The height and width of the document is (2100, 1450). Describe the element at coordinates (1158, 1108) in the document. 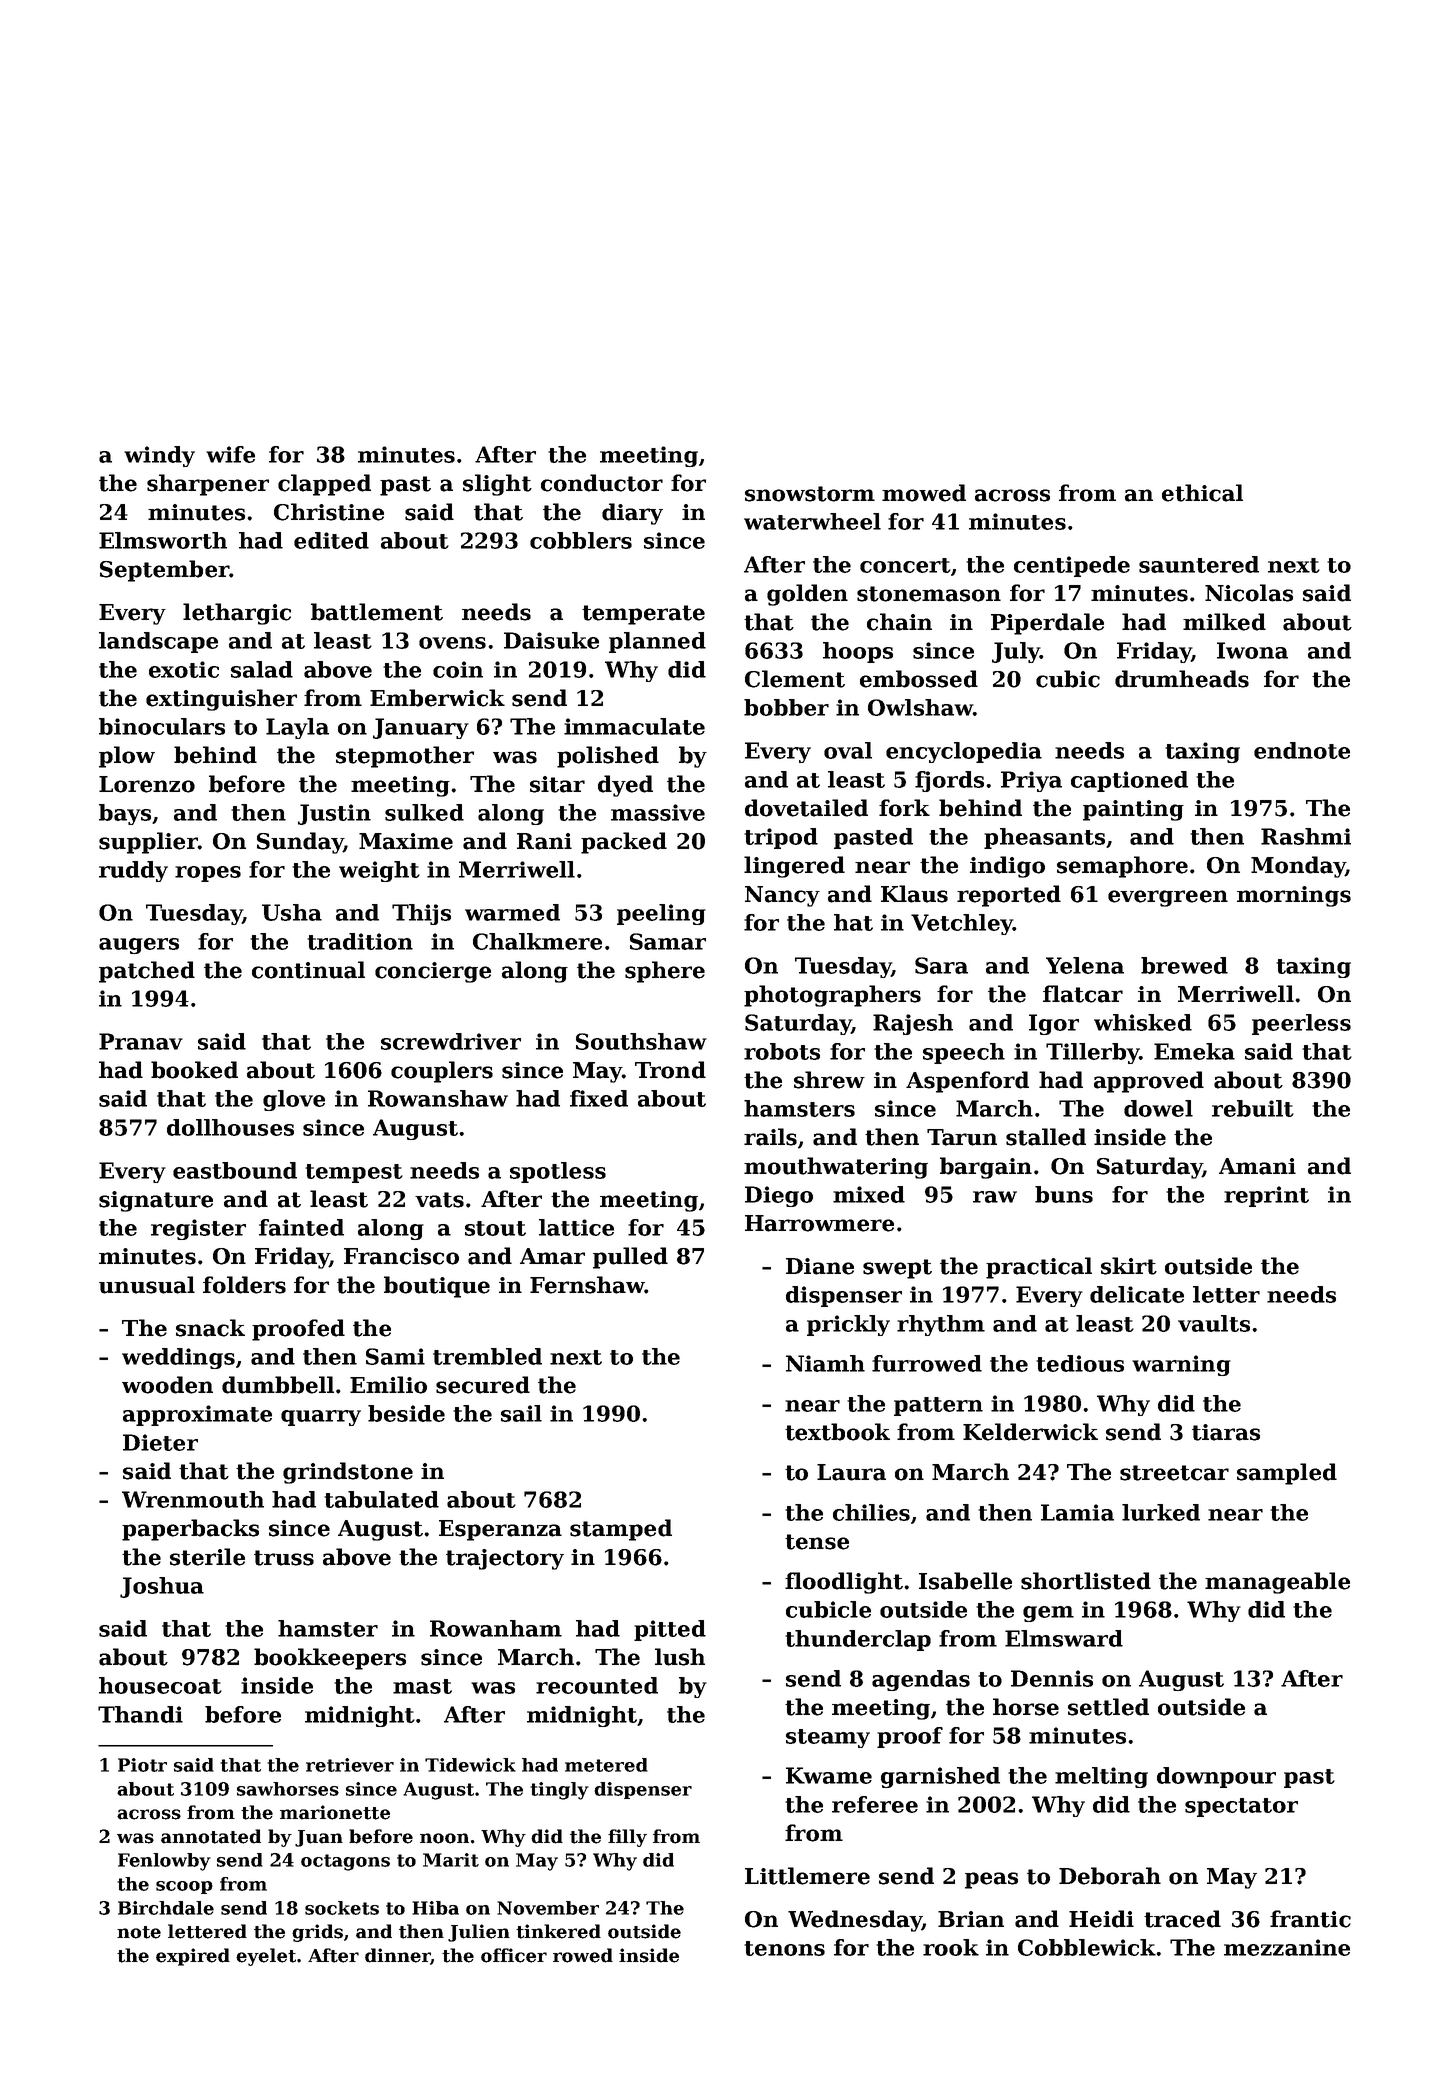

I see `dowel` at that location.
